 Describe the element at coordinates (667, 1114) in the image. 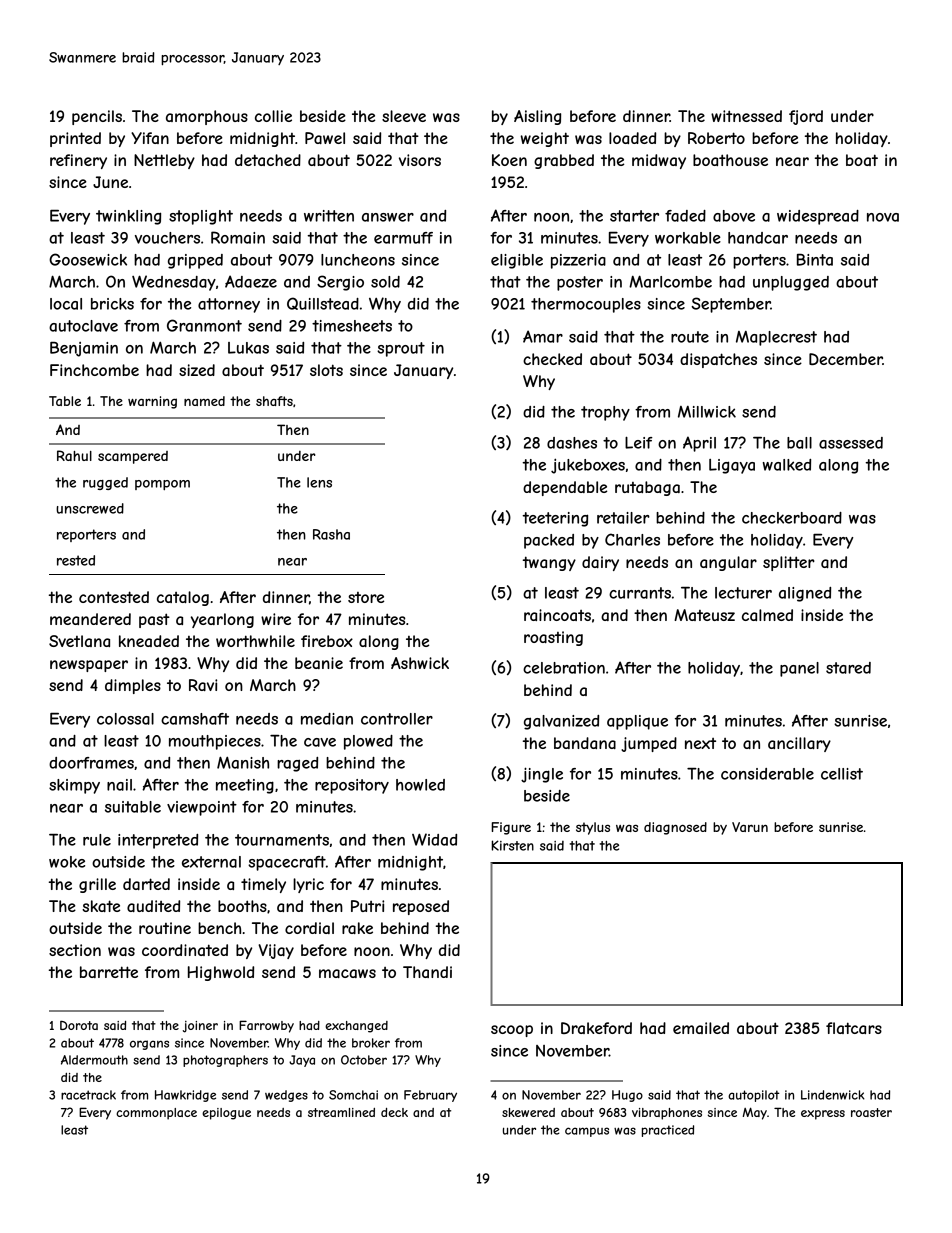

I see `vibraphones` at that location.
